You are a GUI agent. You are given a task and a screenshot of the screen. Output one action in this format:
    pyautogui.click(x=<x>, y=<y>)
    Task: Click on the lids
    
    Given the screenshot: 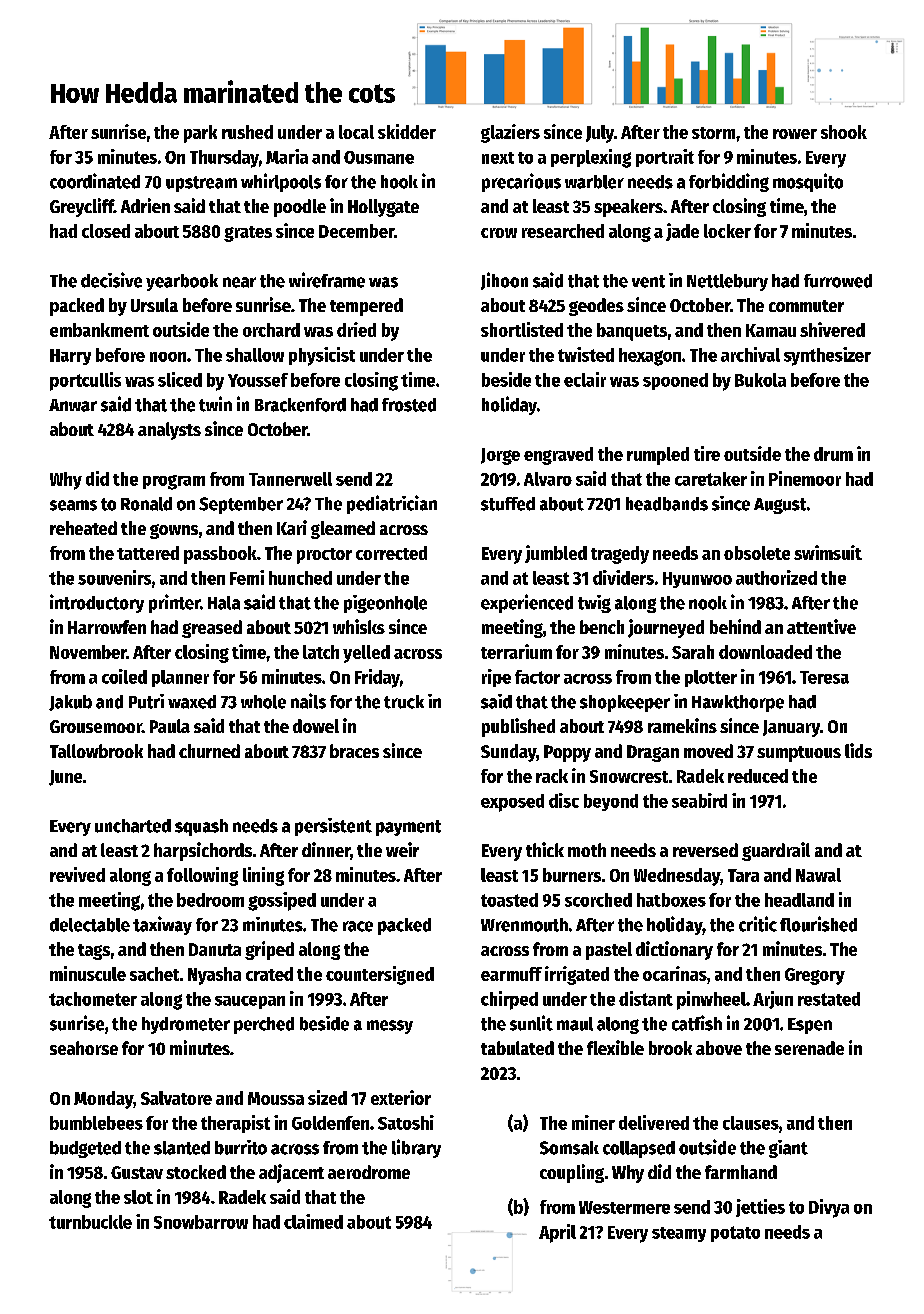 What is the action you would take?
    pyautogui.click(x=858, y=750)
